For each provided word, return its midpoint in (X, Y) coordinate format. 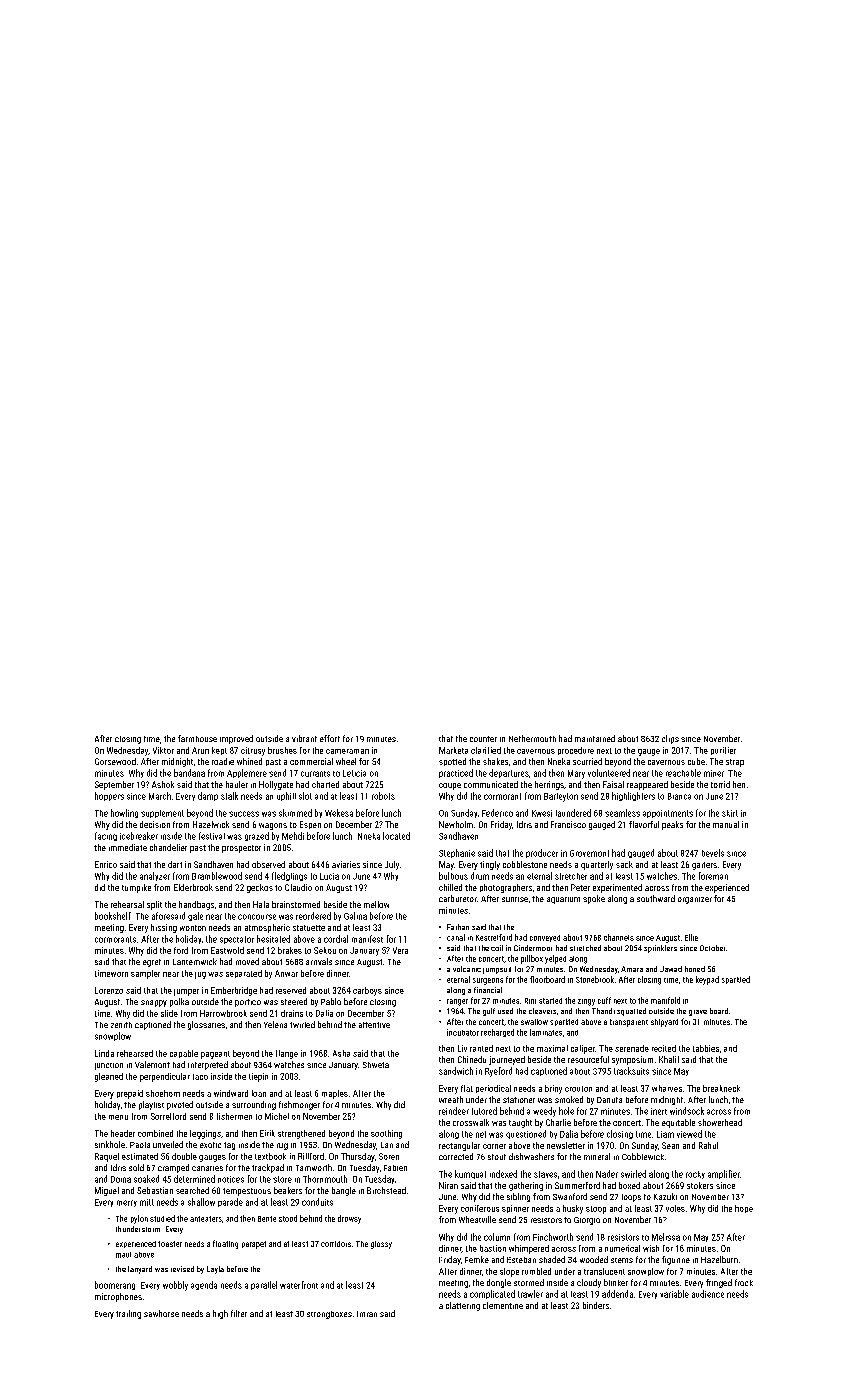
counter (483, 739)
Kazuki (665, 1196)
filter (239, 1313)
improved (236, 739)
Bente (267, 1219)
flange (287, 1054)
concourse (257, 917)
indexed (503, 1174)
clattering (463, 1306)
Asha (341, 1053)
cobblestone (525, 864)
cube (696, 761)
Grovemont (589, 853)
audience (708, 1294)
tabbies (706, 1048)
